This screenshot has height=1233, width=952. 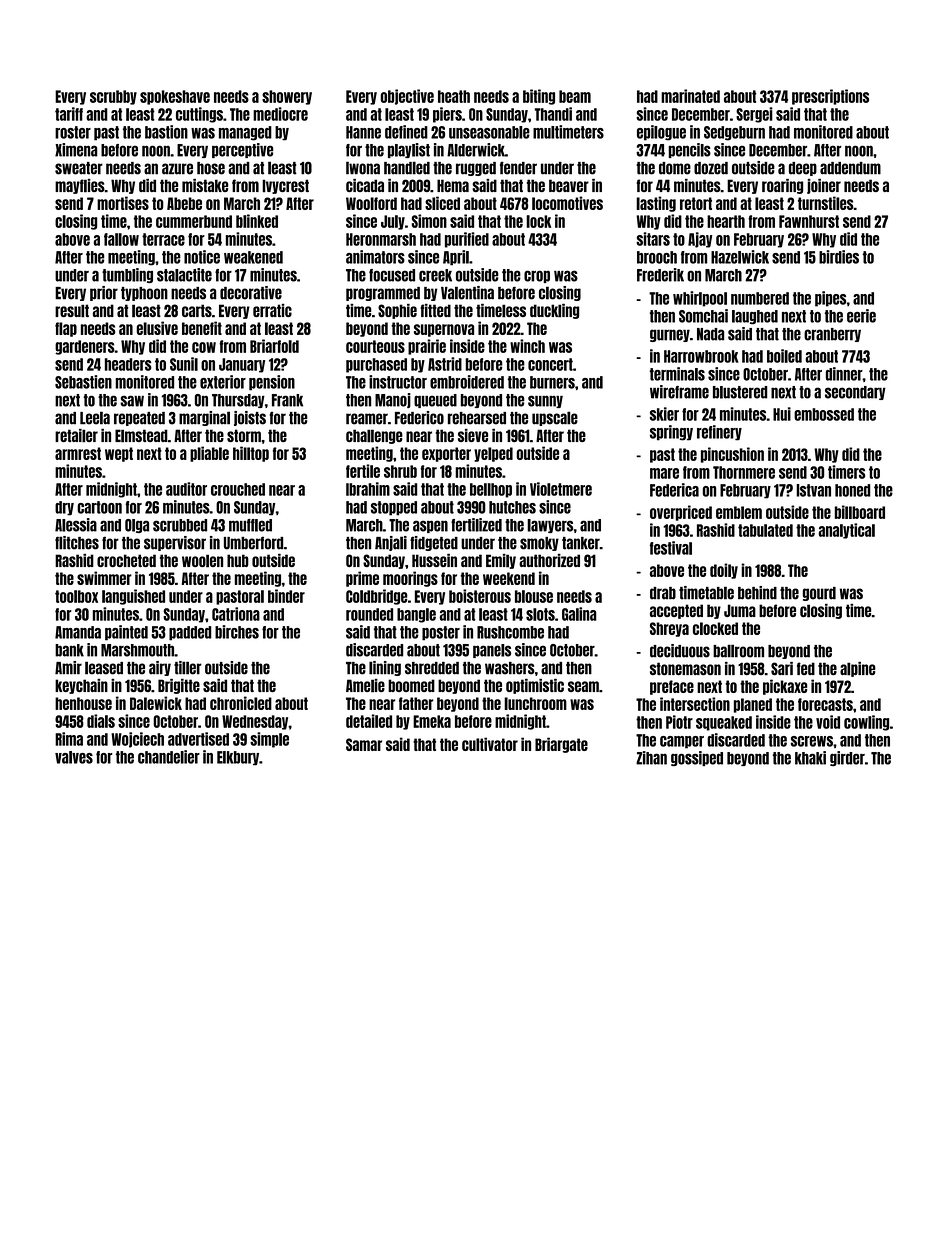 What do you see at coordinates (561, 745) in the screenshot?
I see `Briargate` at bounding box center [561, 745].
